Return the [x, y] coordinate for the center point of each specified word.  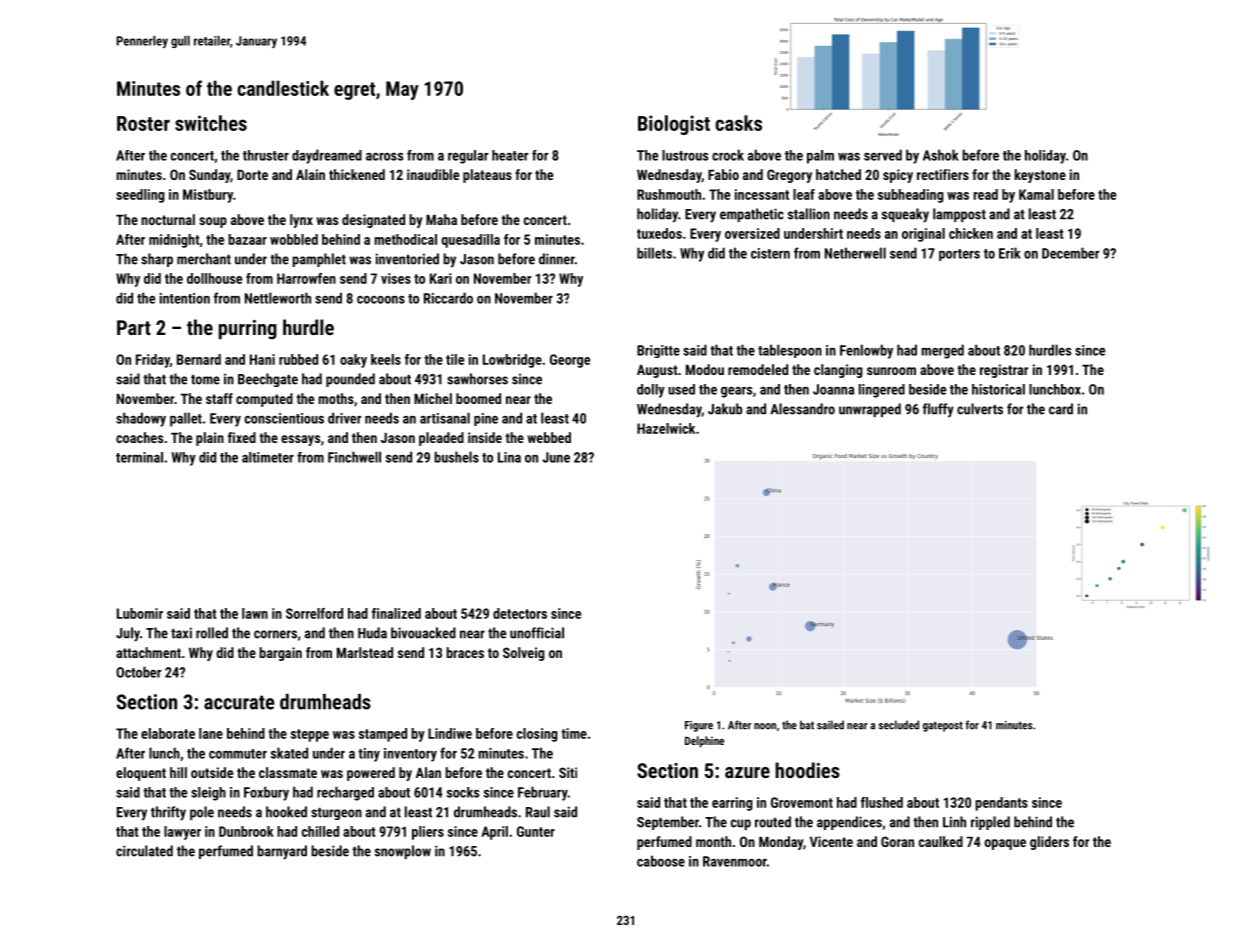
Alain [310, 174]
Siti [568, 772]
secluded [899, 725]
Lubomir [140, 613]
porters [959, 255]
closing [537, 735]
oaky [353, 361]
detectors [520, 613]
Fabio [723, 174]
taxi [181, 633]
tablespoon [790, 351]
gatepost [943, 726]
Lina [509, 457]
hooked [286, 812]
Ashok [941, 155]
